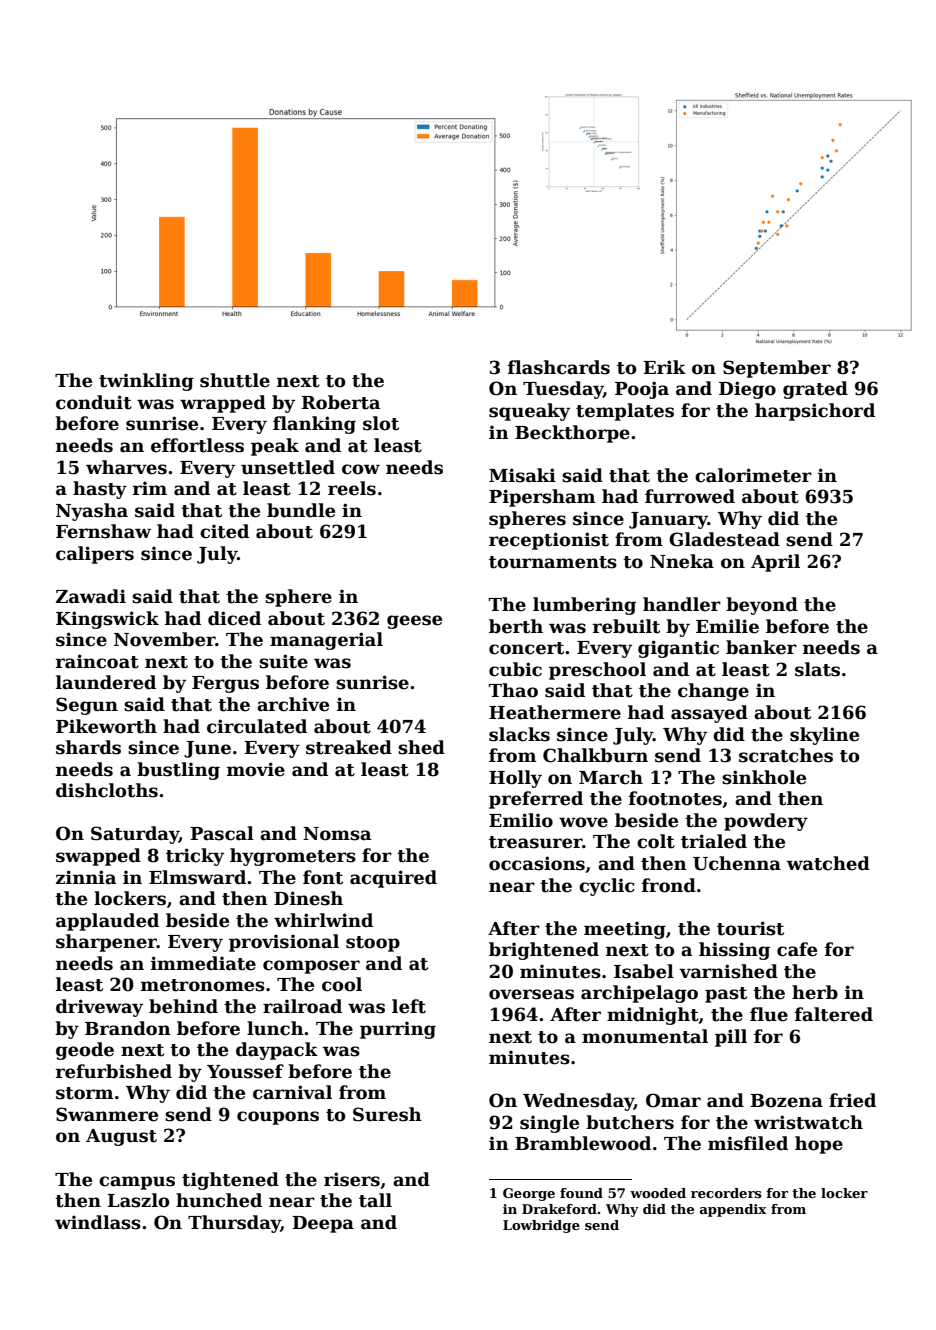 The width and height of the image is (936, 1330). I want to click on conduit, so click(94, 402).
